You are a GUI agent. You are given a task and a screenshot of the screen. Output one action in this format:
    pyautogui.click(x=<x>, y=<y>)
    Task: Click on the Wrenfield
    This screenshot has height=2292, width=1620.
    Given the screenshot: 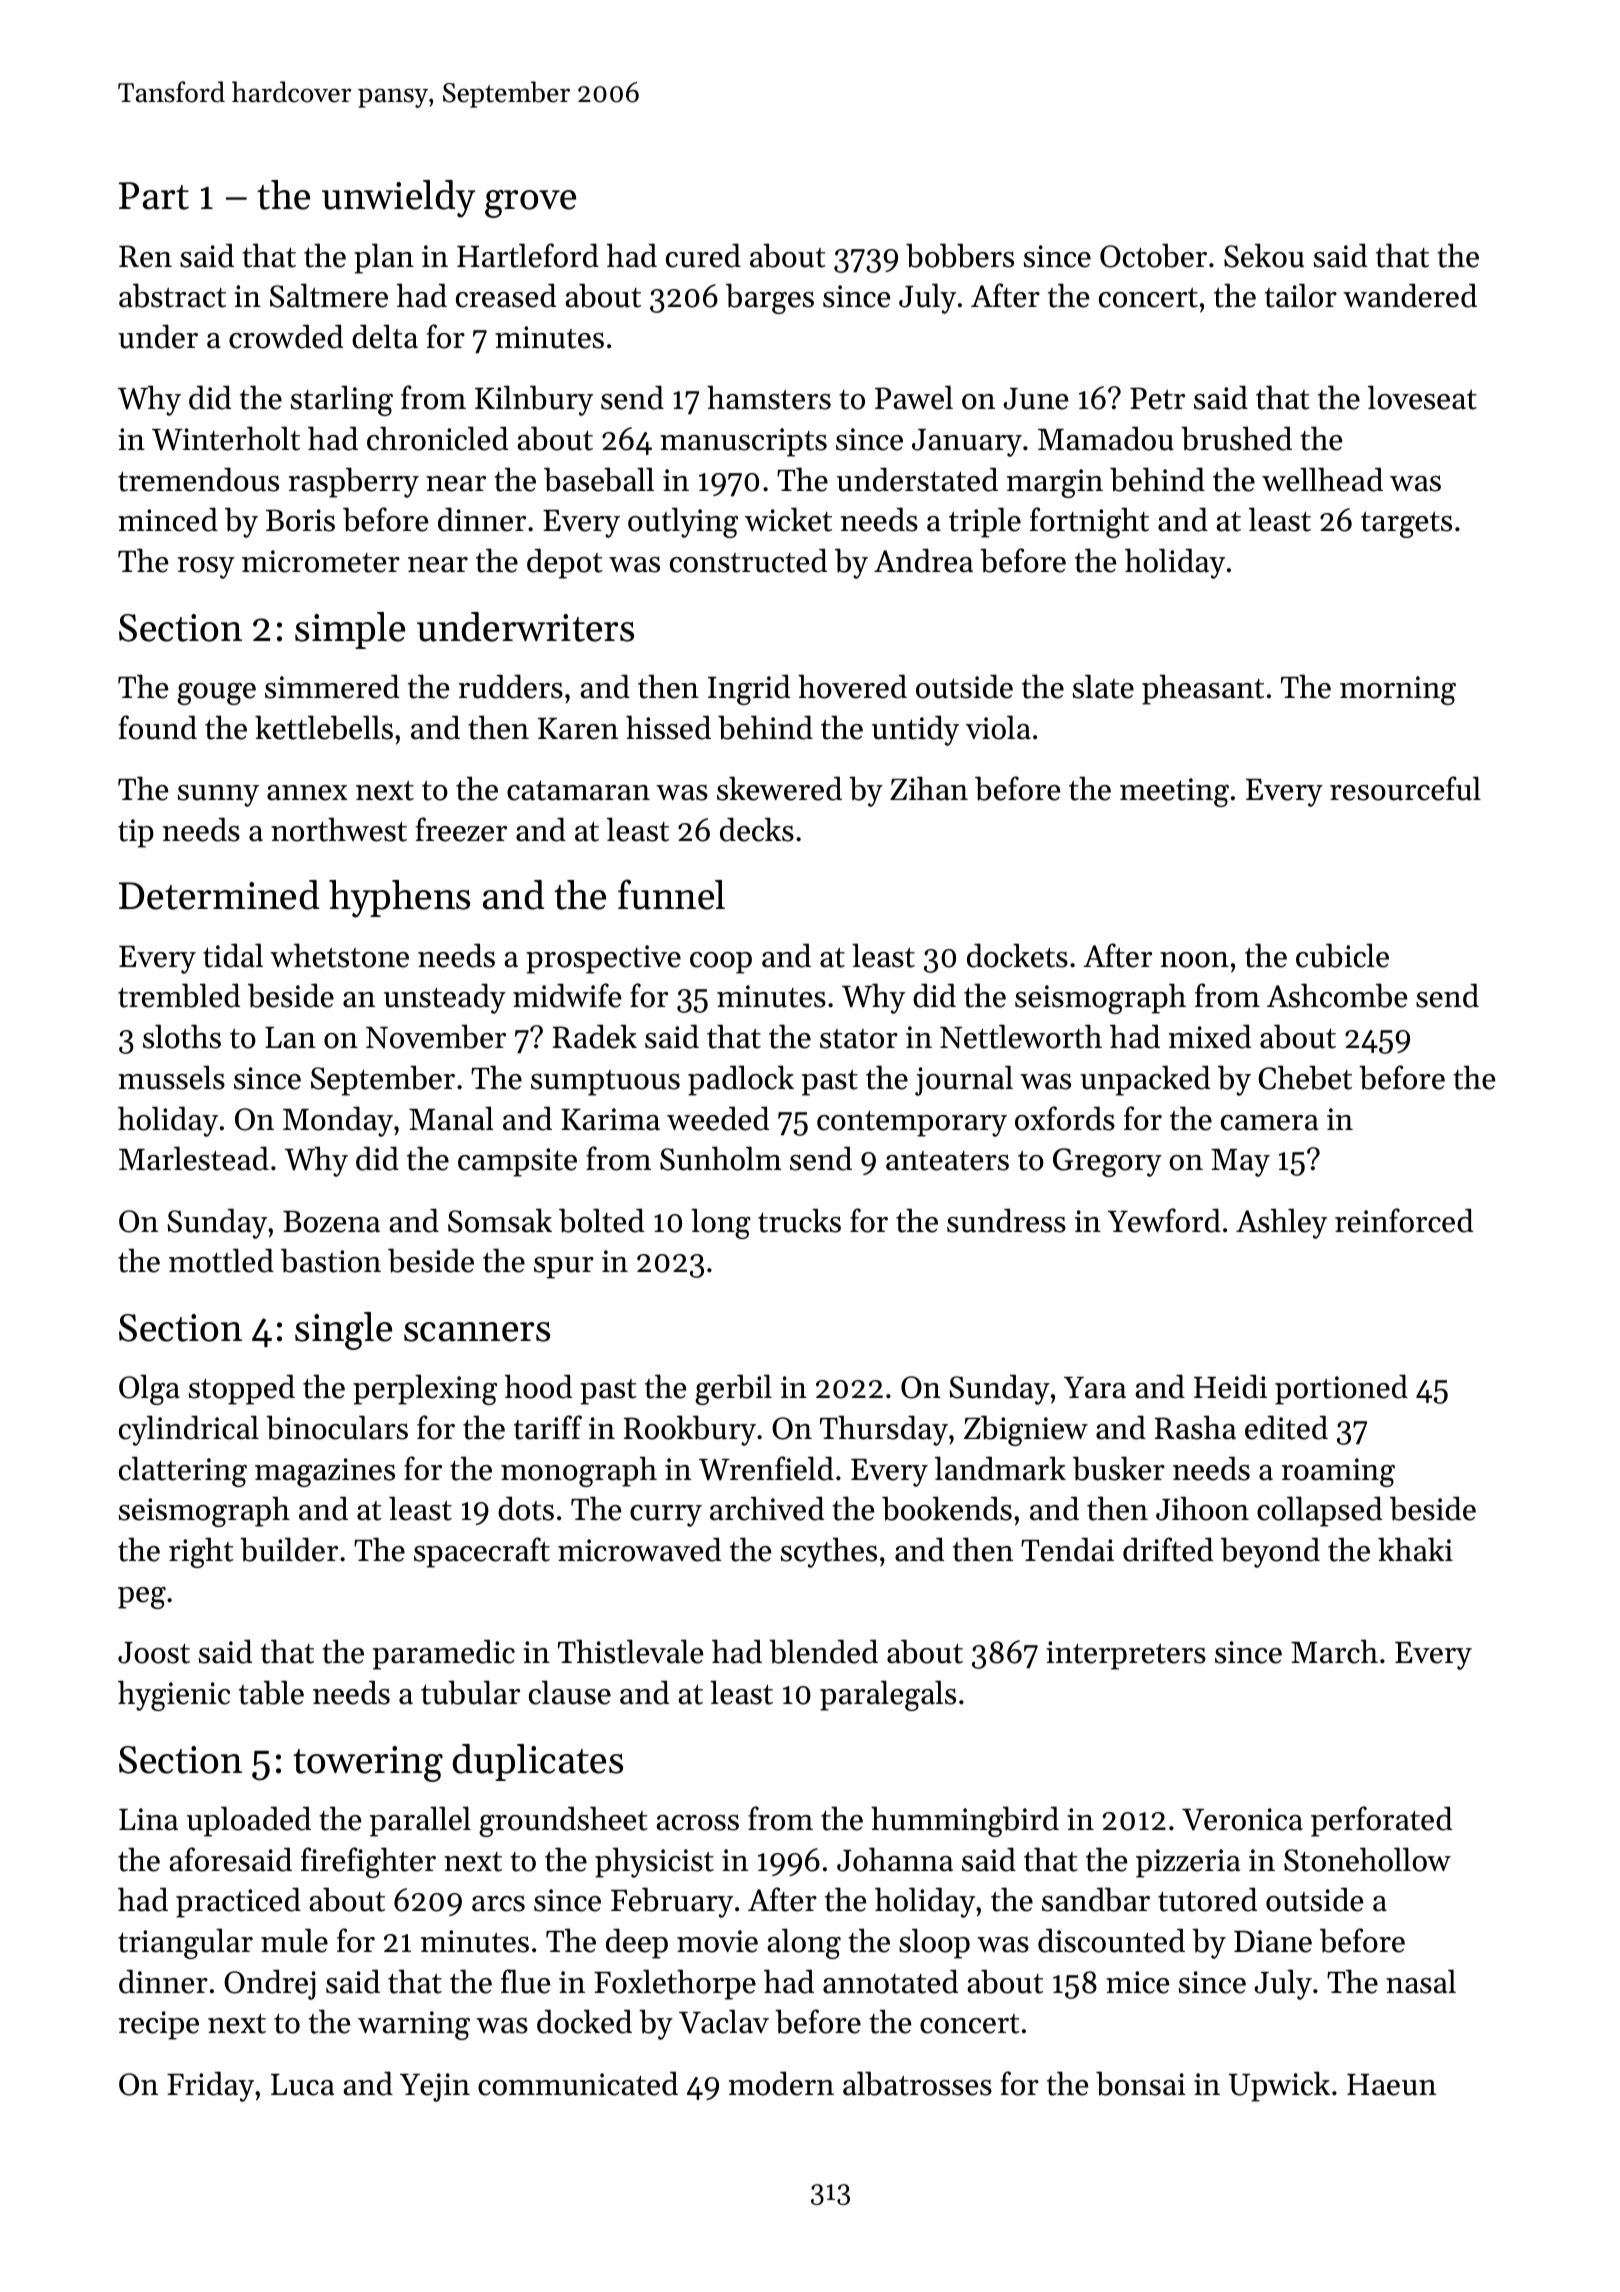 What is the action you would take?
    pyautogui.click(x=766, y=1468)
